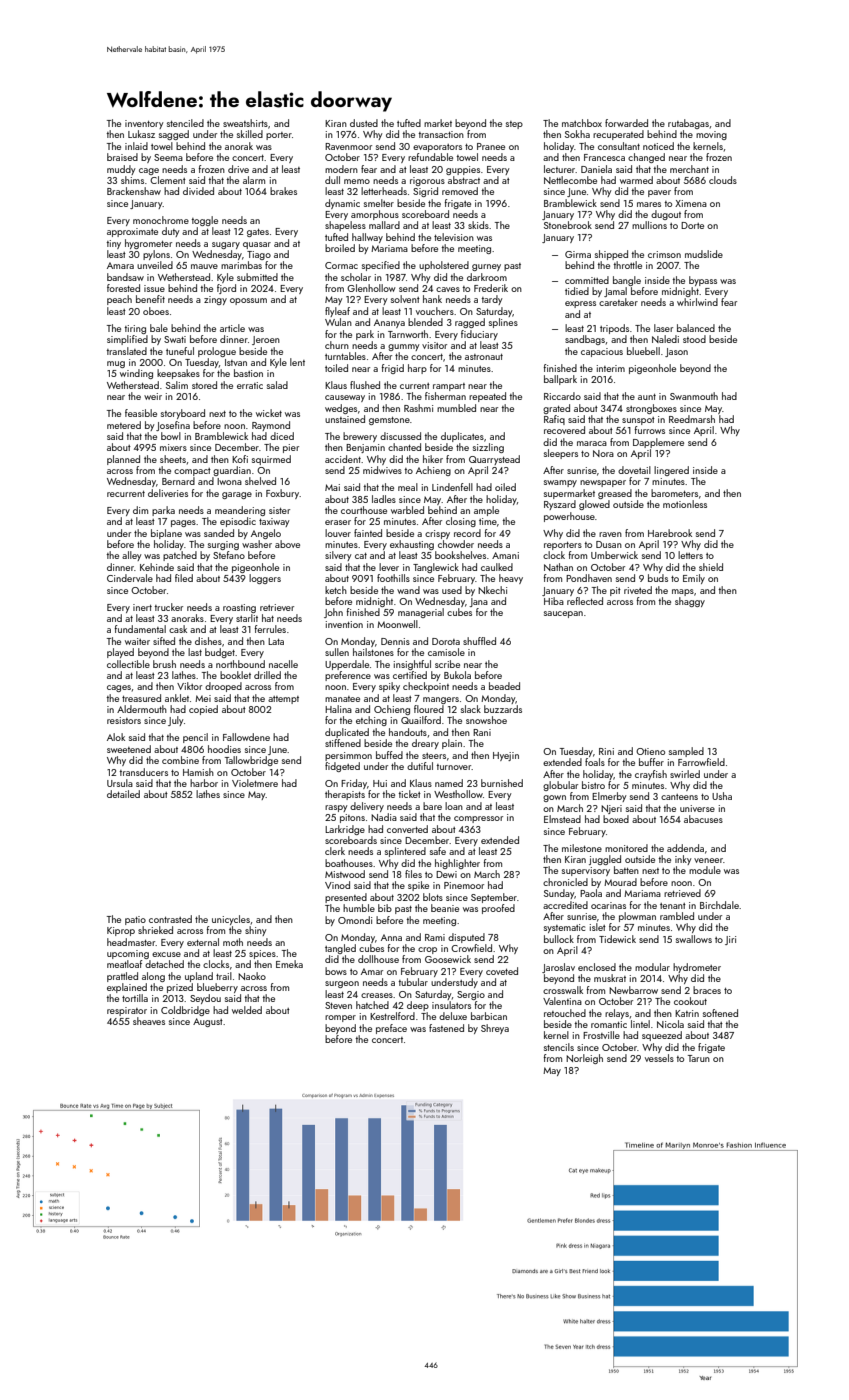  Describe the element at coordinates (135, 998) in the document. I see `tortilla` at that location.
